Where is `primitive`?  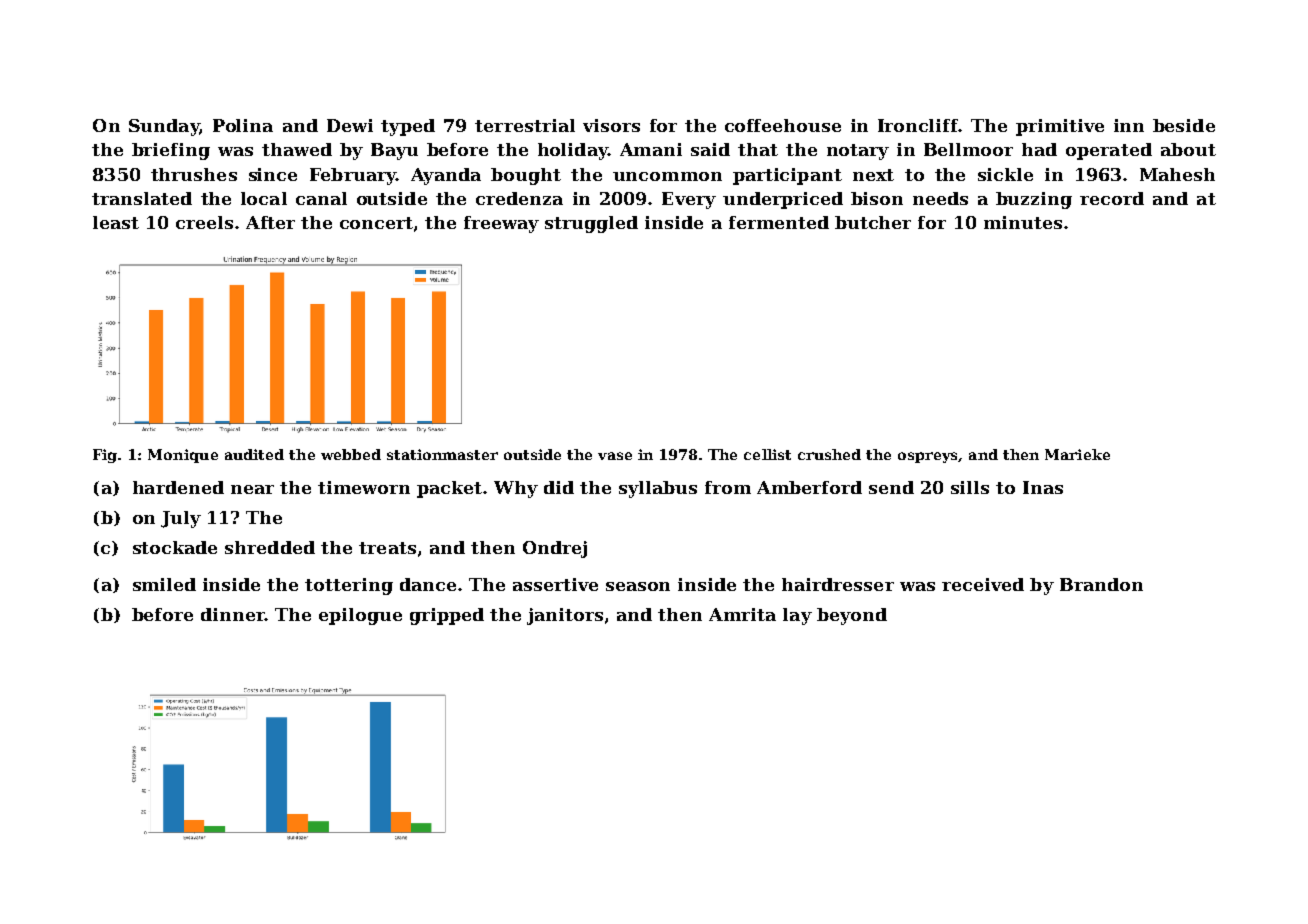 primitive is located at coordinates (1060, 127).
